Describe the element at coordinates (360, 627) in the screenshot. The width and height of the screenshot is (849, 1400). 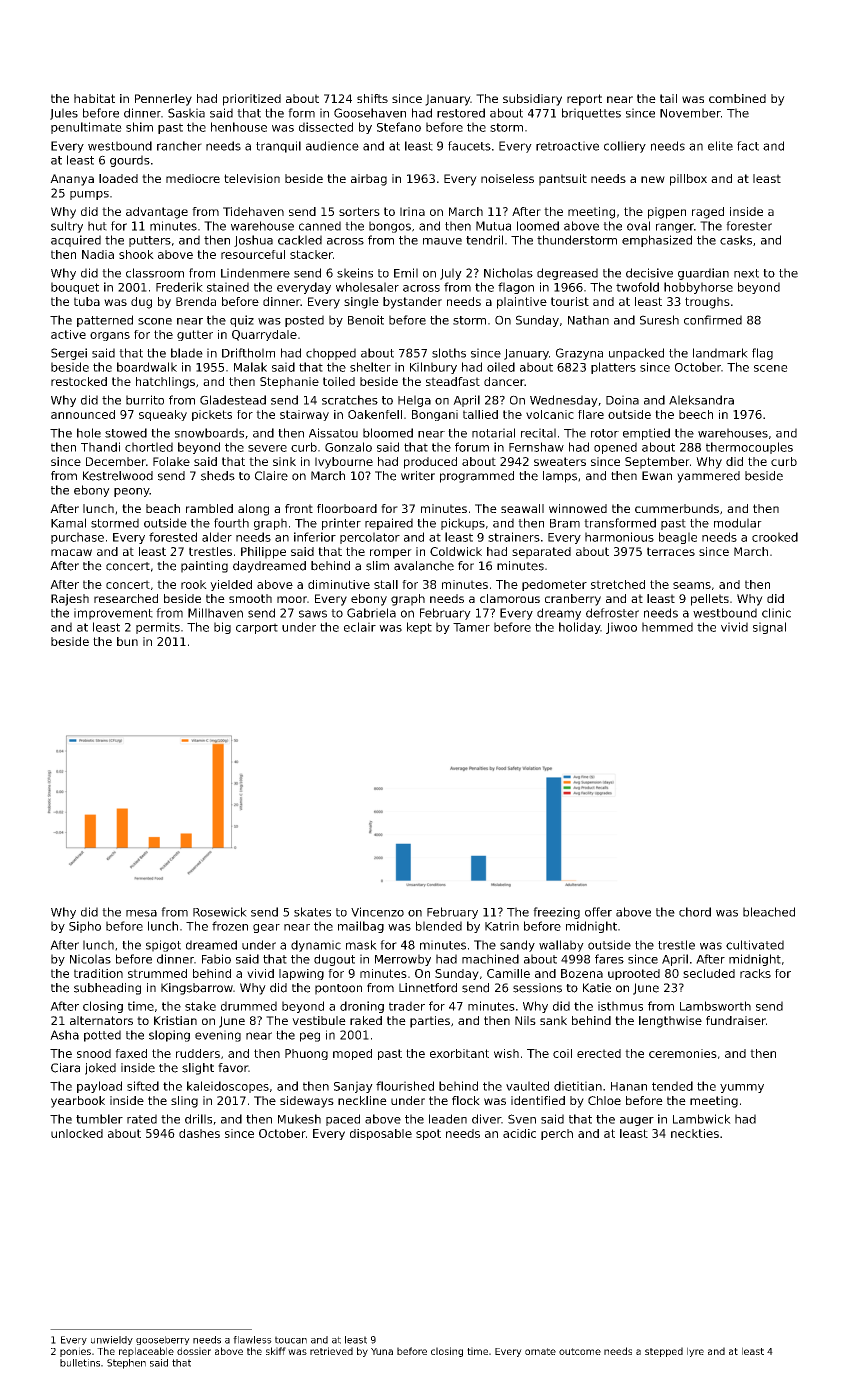
I see `eclair` at that location.
